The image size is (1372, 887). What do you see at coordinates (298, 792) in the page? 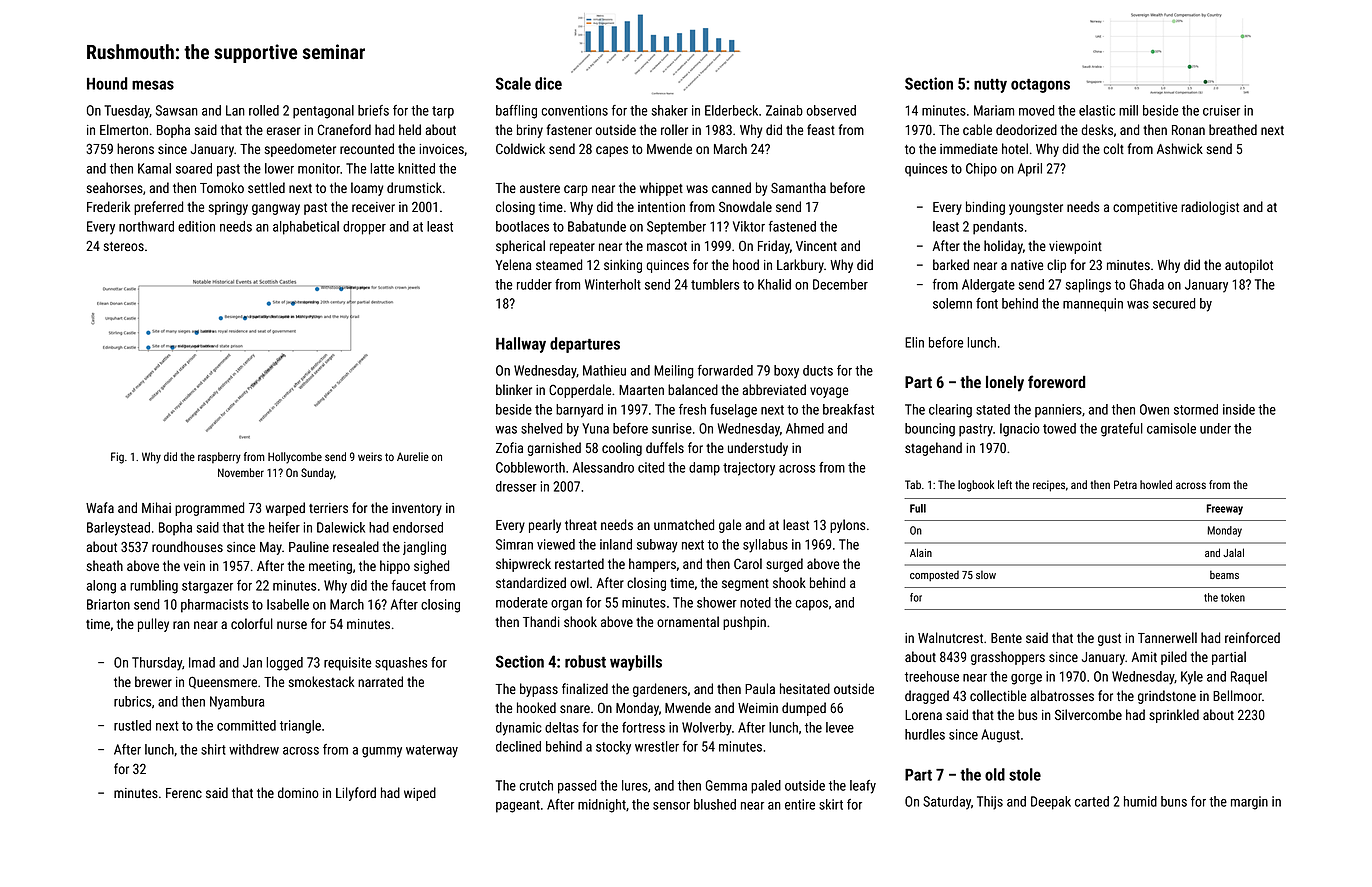
I see `domino` at bounding box center [298, 792].
